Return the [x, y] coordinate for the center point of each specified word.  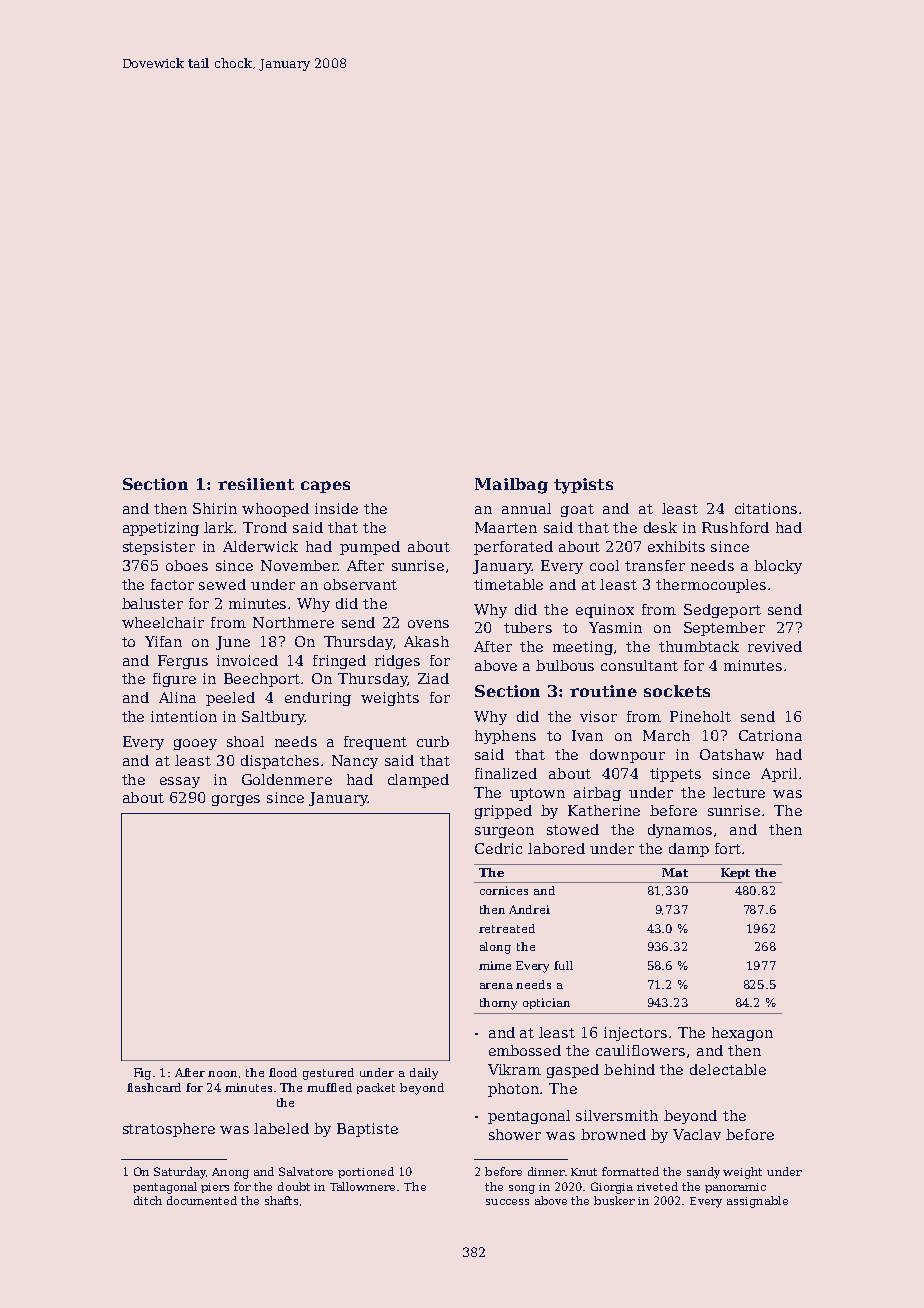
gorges [236, 800]
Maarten [506, 527]
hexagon [742, 1034]
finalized [506, 773]
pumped [370, 548]
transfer [655, 565]
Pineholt [700, 716]
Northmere [293, 622]
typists [583, 486]
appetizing [161, 529]
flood [283, 1072]
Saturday [180, 1173]
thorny [498, 1004]
